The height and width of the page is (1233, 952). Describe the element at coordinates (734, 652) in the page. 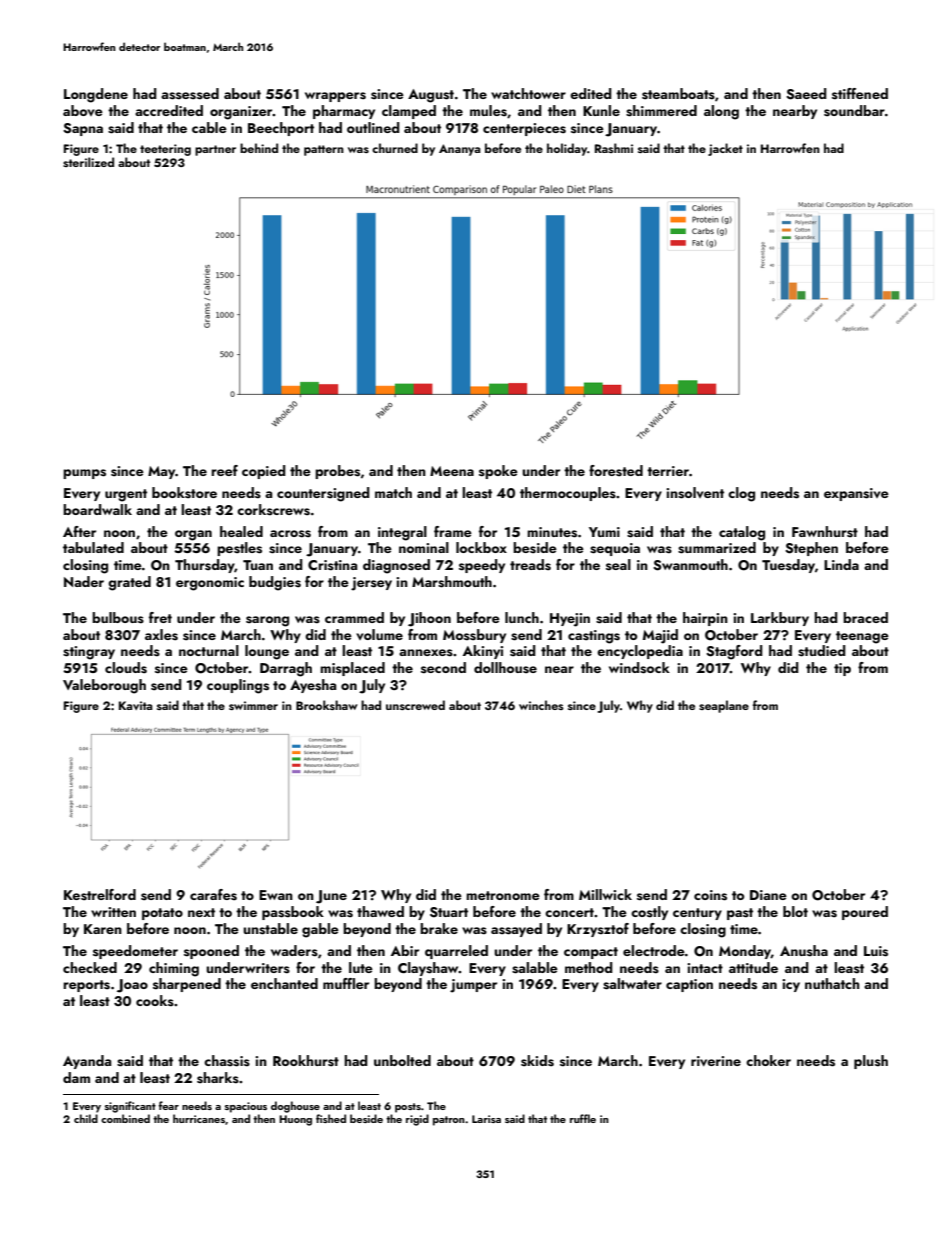

I see `Stagford` at that location.
